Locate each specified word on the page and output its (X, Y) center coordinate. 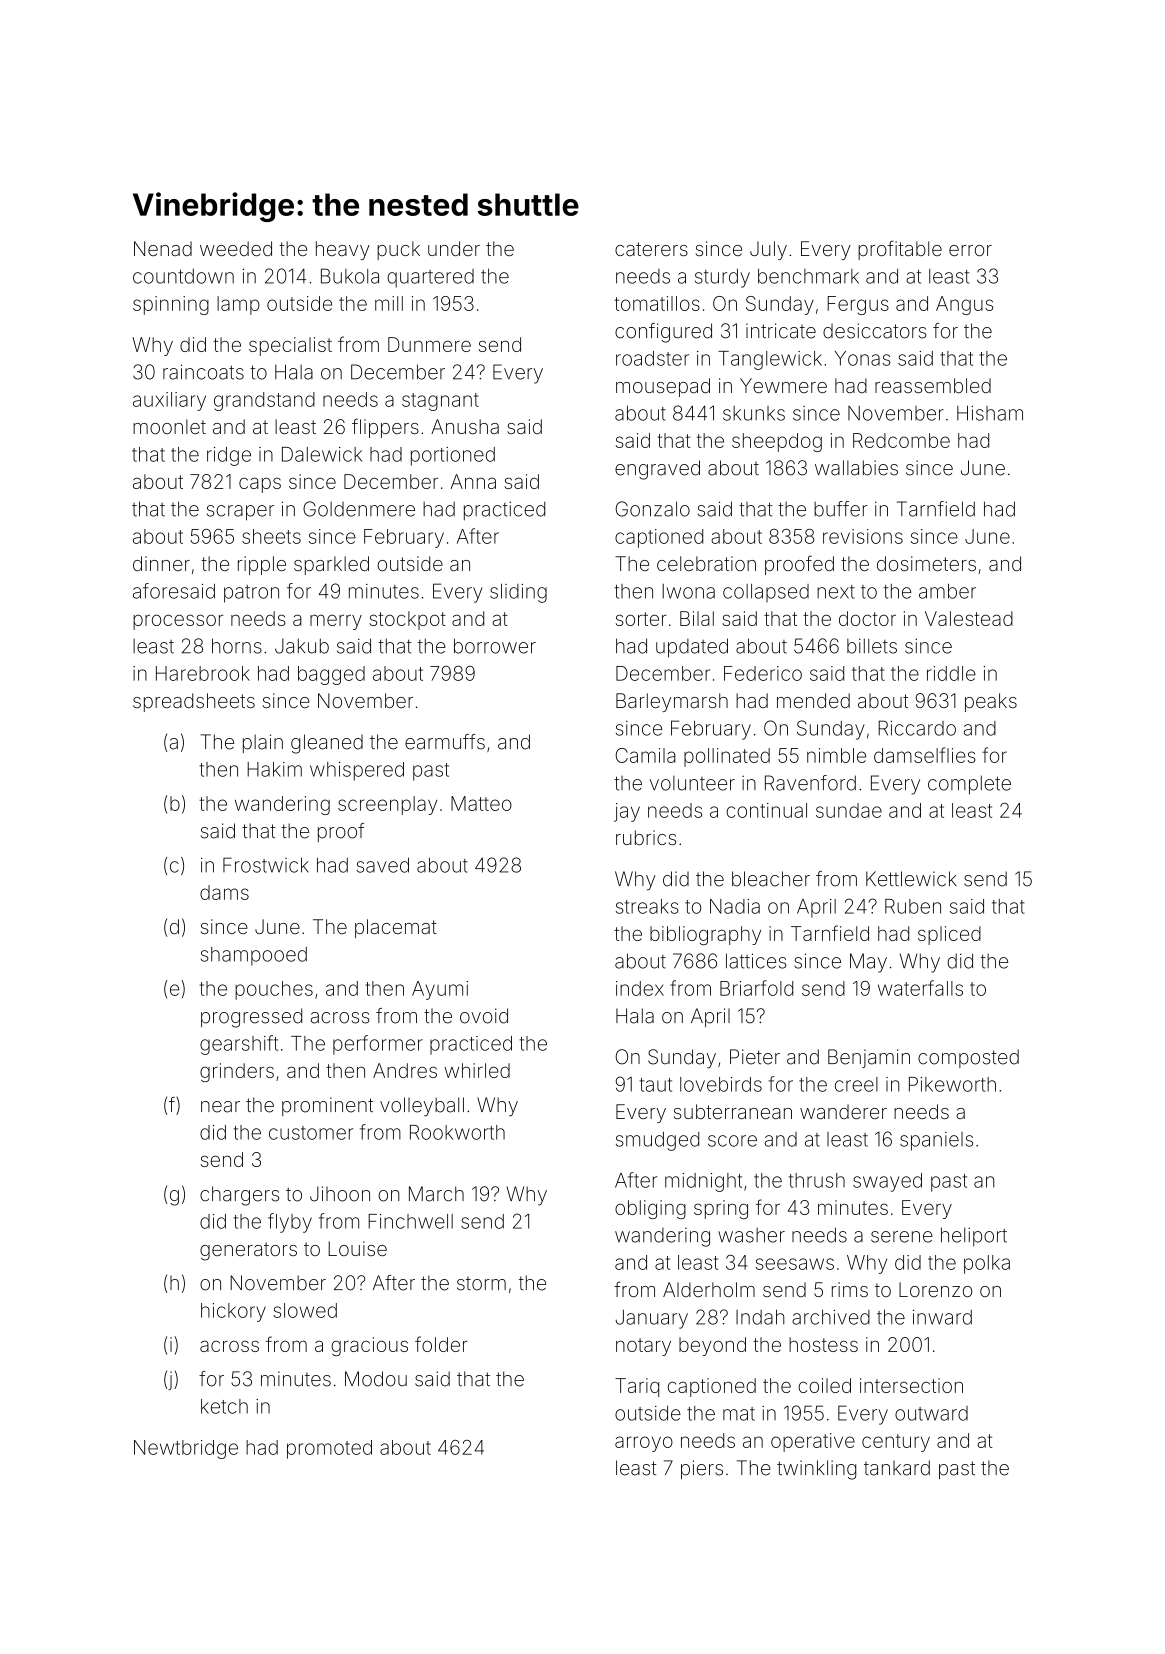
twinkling (816, 1470)
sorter (641, 619)
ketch (224, 1406)
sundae (849, 810)
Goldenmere (359, 509)
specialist (290, 346)
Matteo (481, 803)
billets (872, 646)
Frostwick (266, 865)
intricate (781, 331)
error (970, 250)
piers (702, 1469)
